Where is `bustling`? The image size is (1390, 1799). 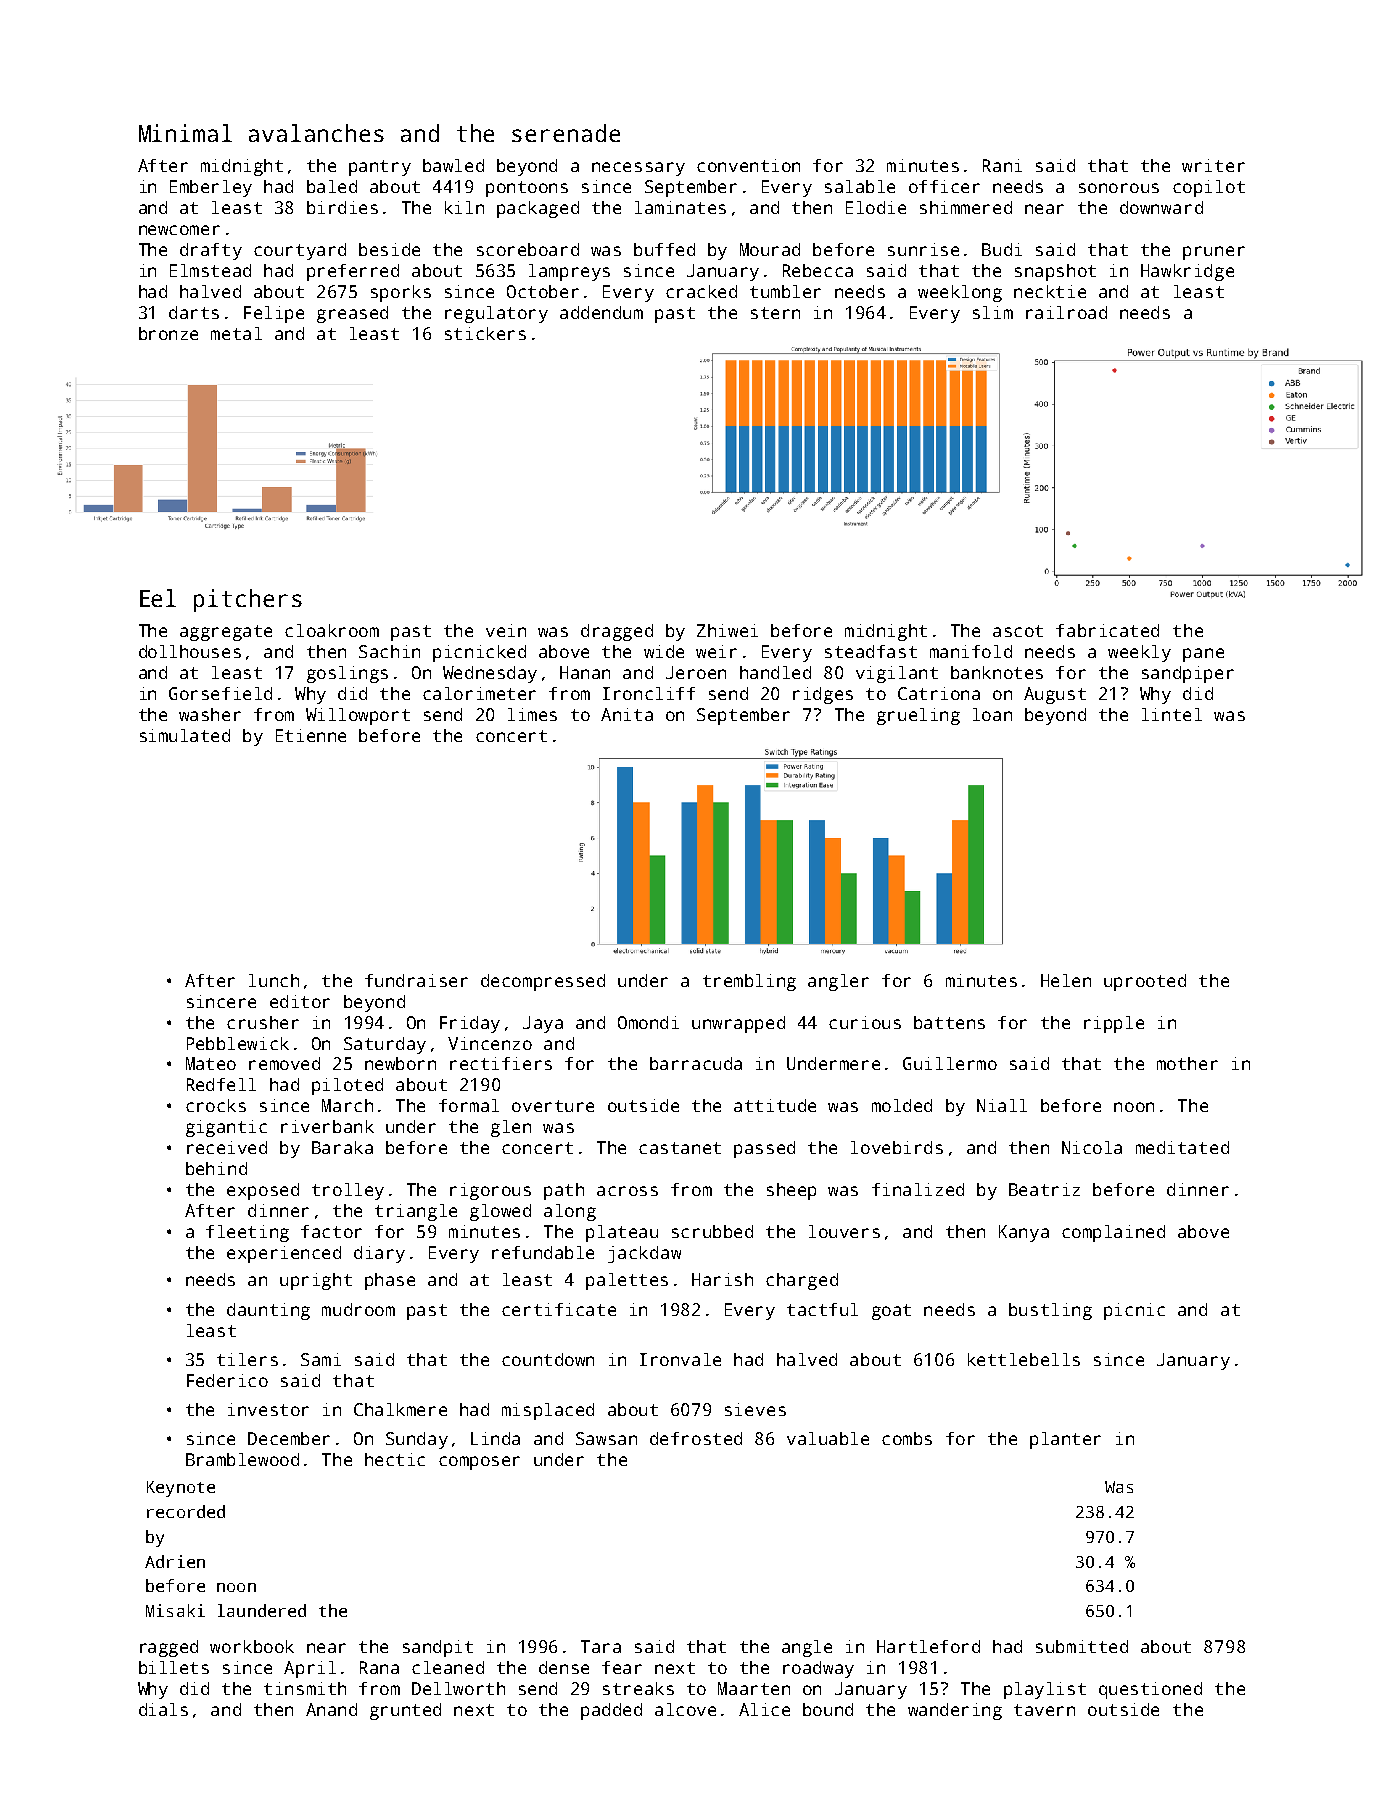
bustling is located at coordinates (1050, 1311).
